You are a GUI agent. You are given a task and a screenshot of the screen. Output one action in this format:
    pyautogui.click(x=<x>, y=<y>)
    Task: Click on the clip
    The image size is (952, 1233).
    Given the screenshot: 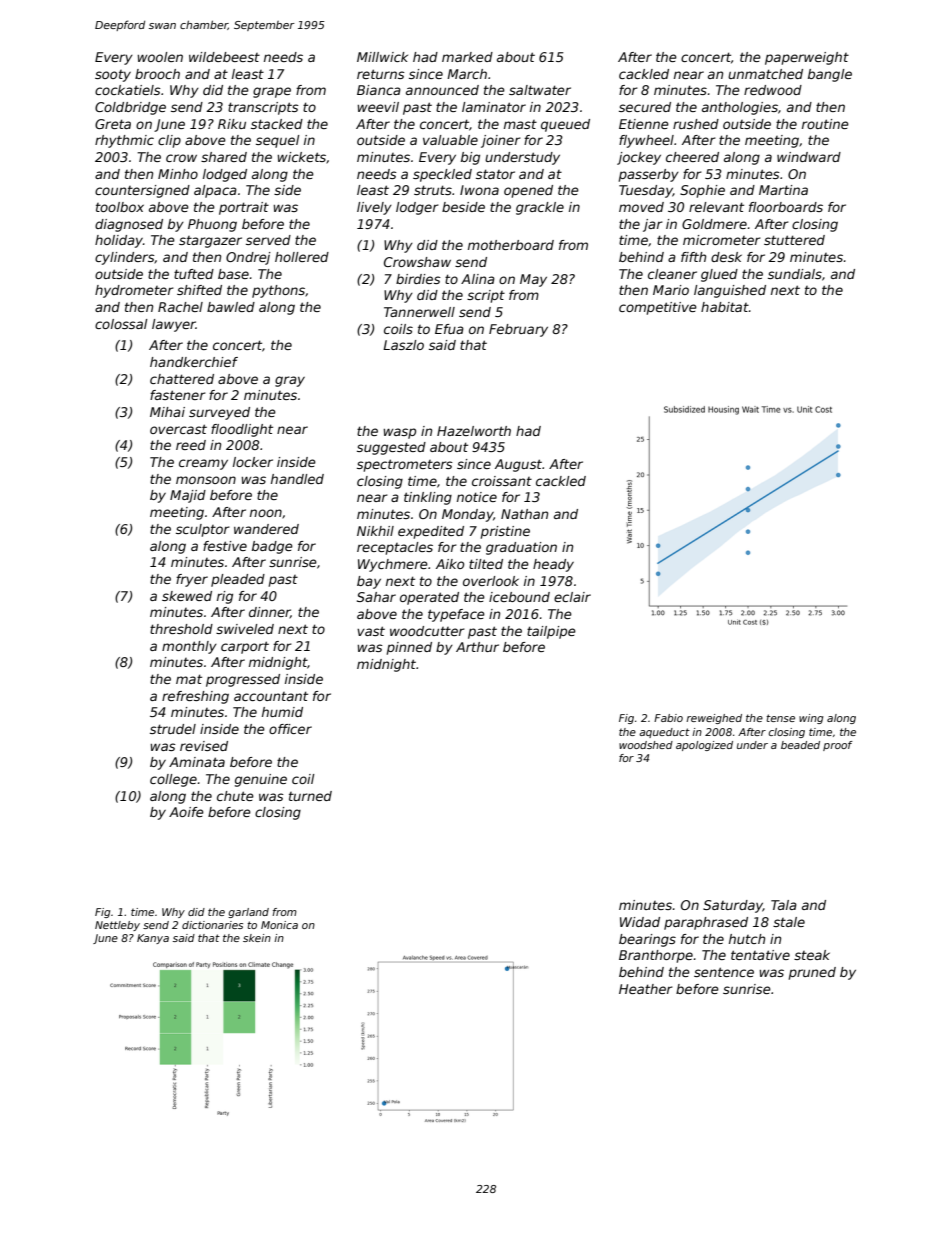 What is the action you would take?
    pyautogui.click(x=169, y=141)
